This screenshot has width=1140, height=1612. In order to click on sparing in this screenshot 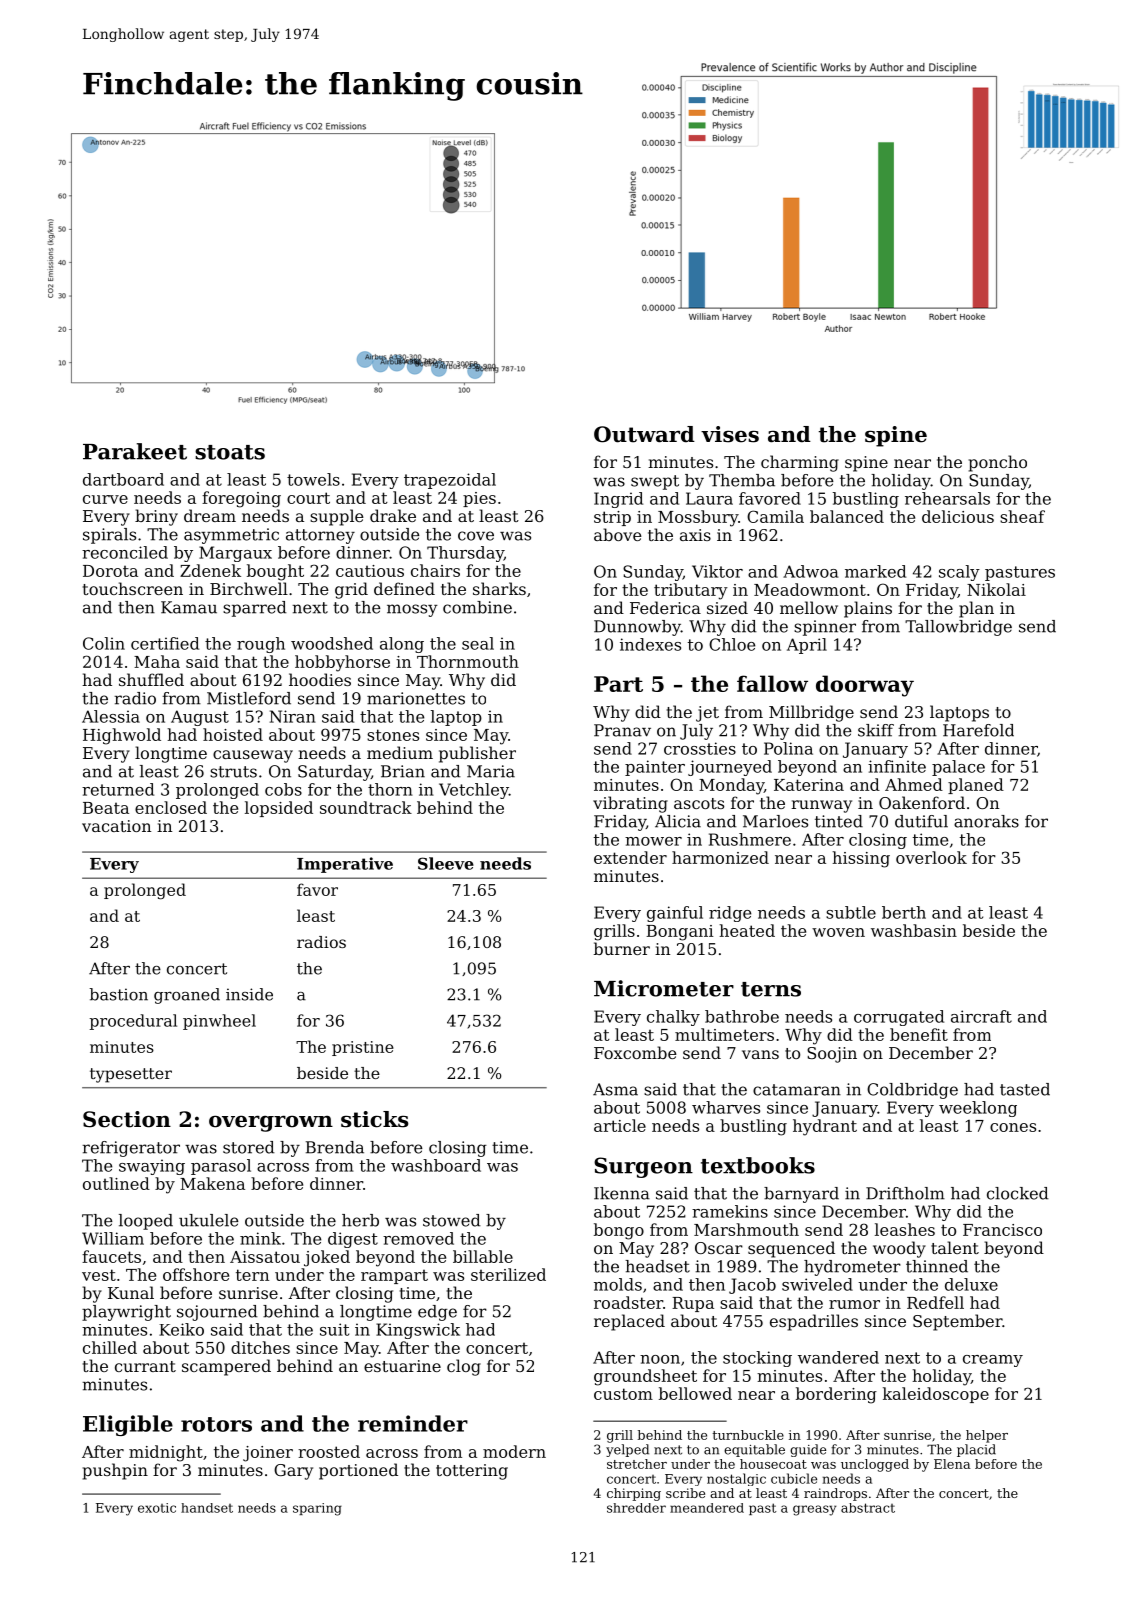, I will do `click(317, 1509)`.
